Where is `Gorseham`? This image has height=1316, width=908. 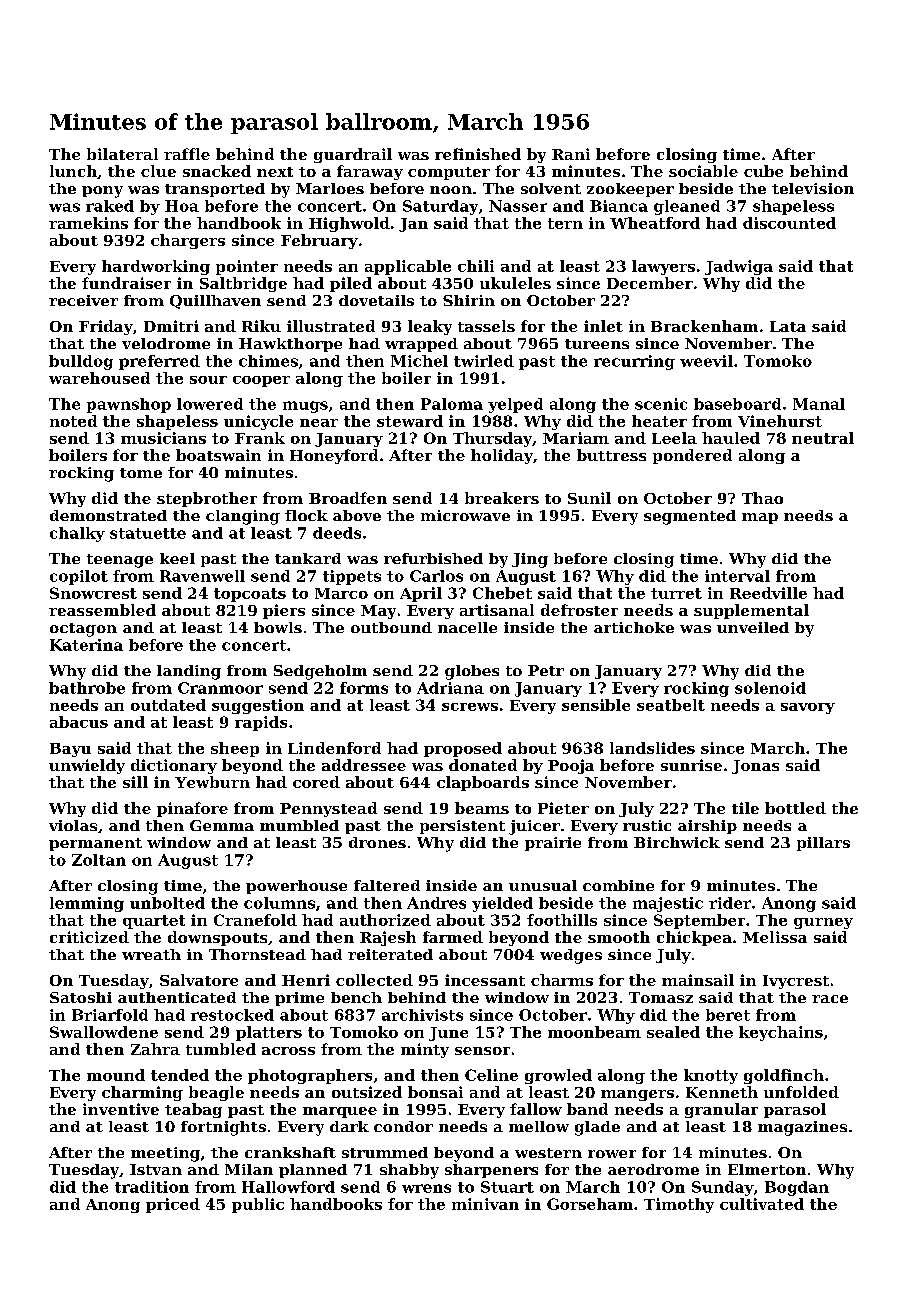 Gorseham is located at coordinates (590, 1204).
